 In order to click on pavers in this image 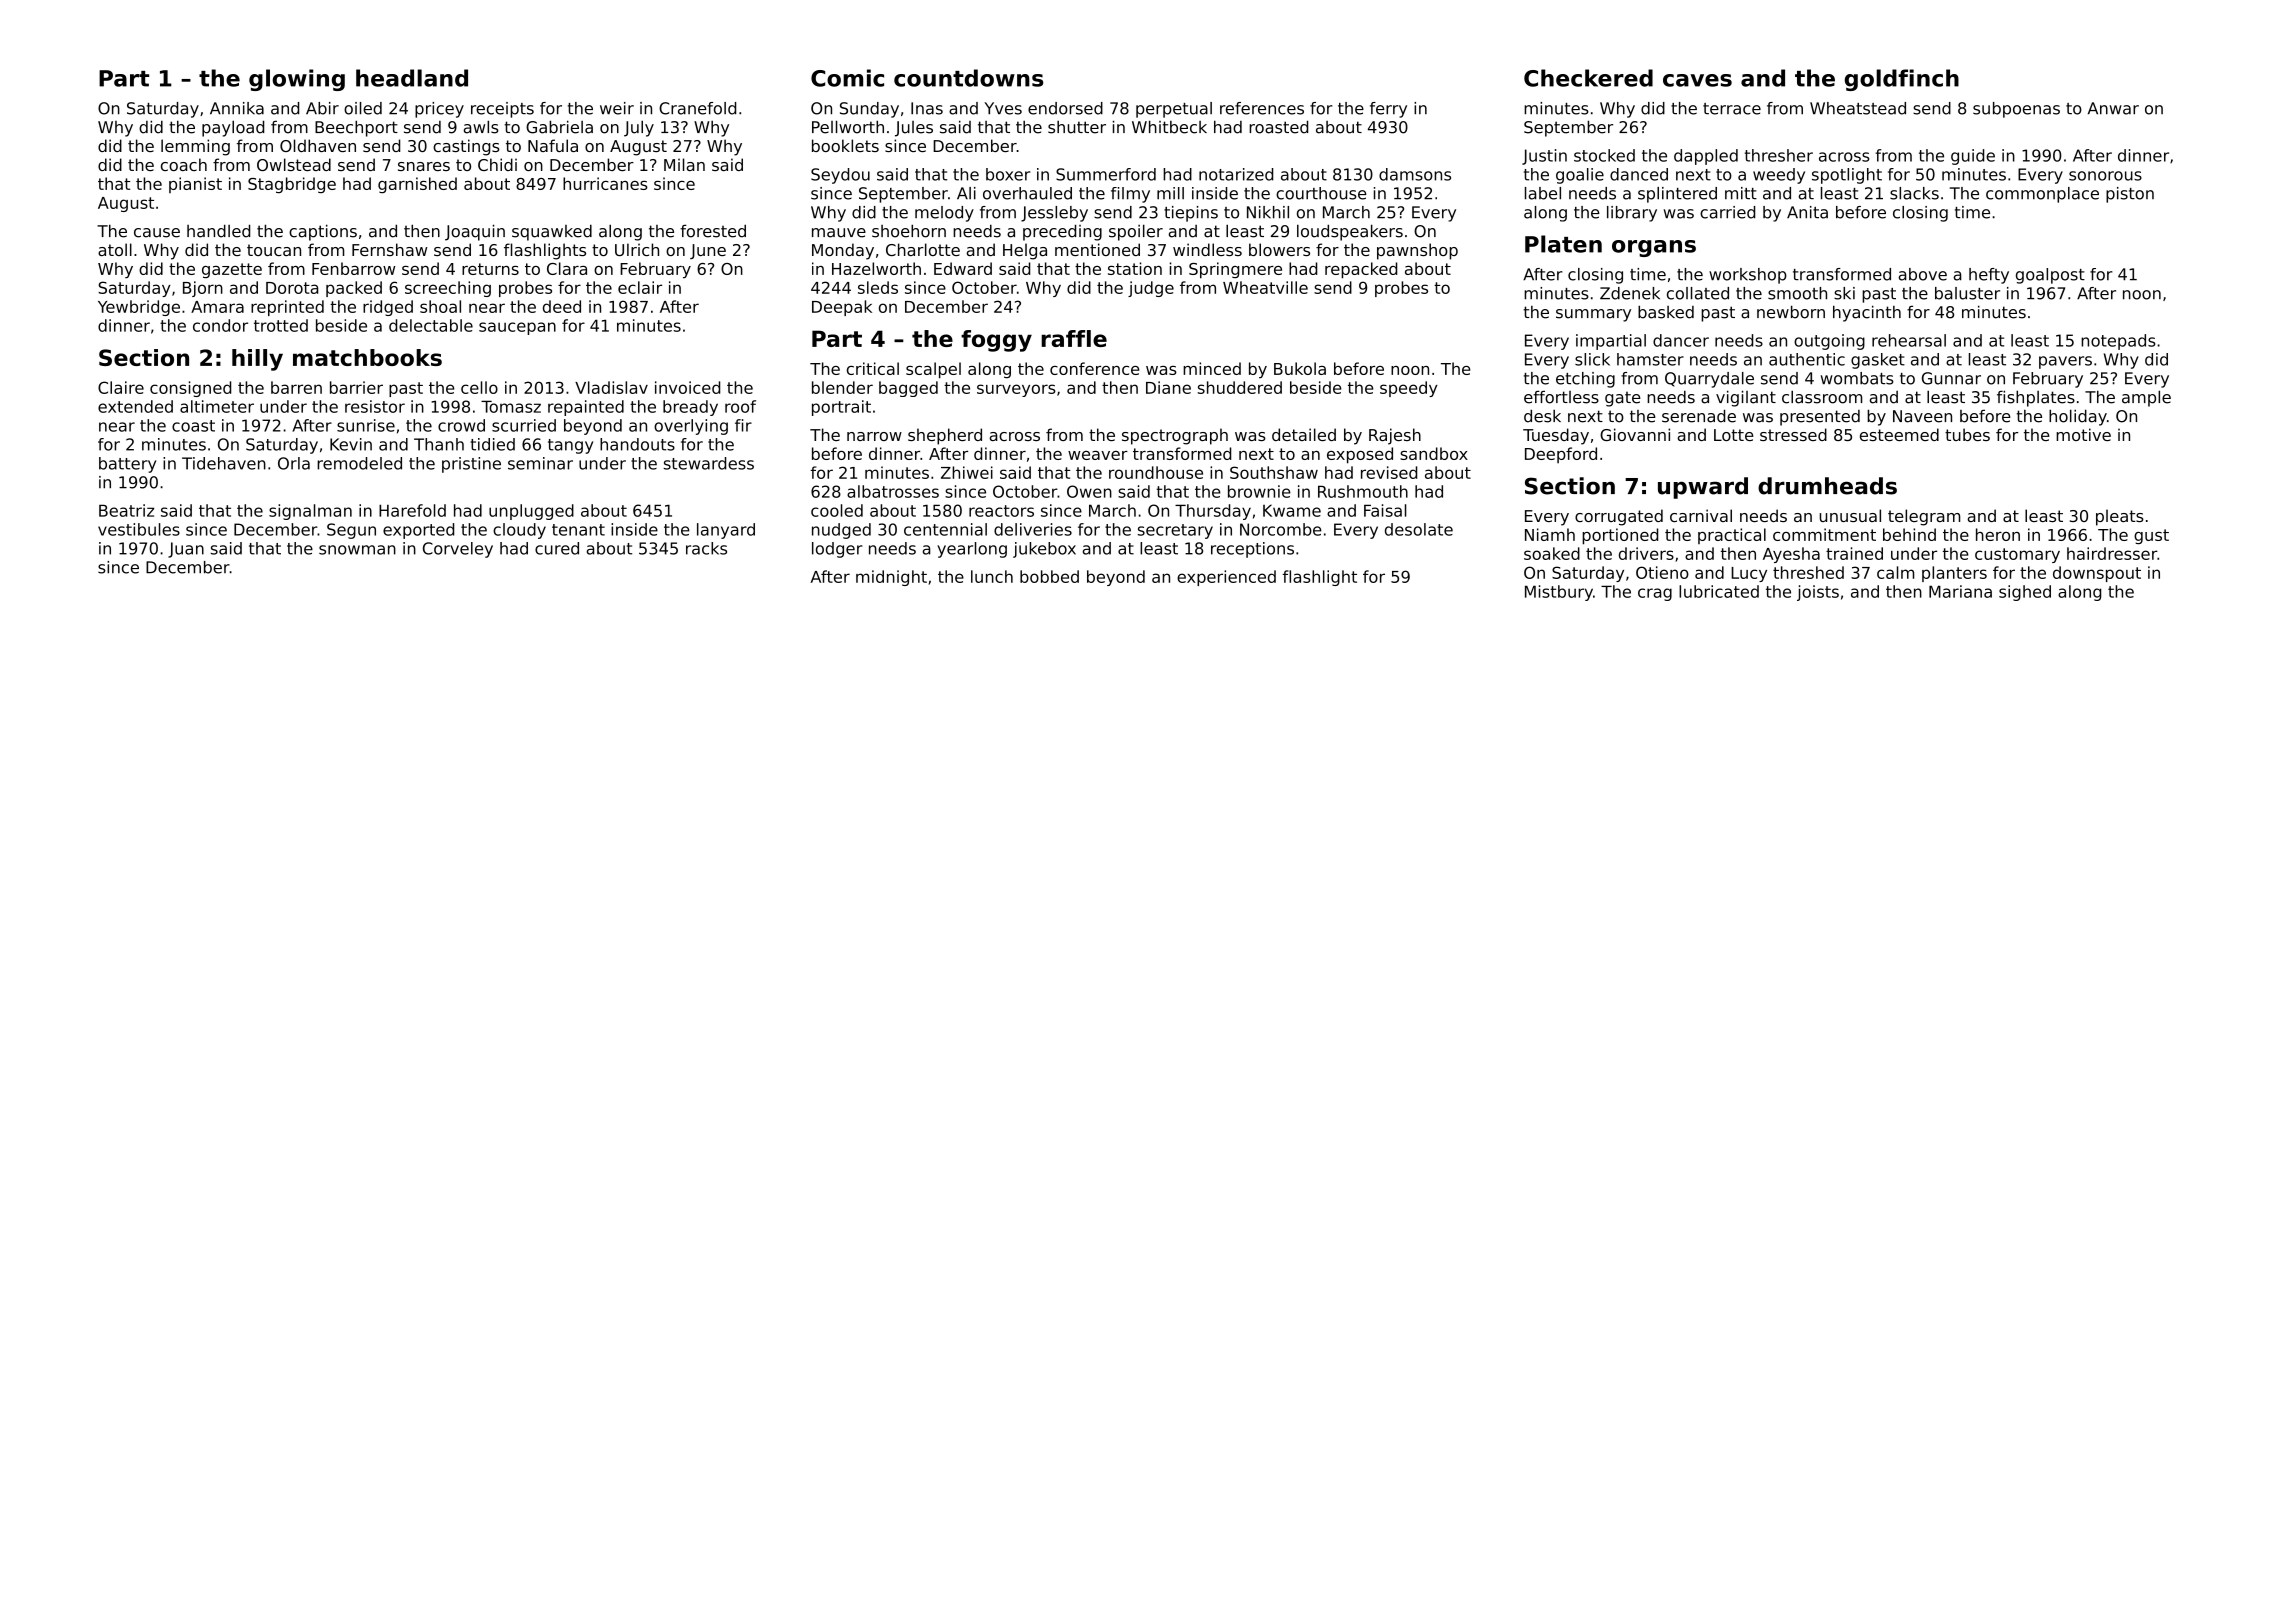, I will do `click(2065, 362)`.
